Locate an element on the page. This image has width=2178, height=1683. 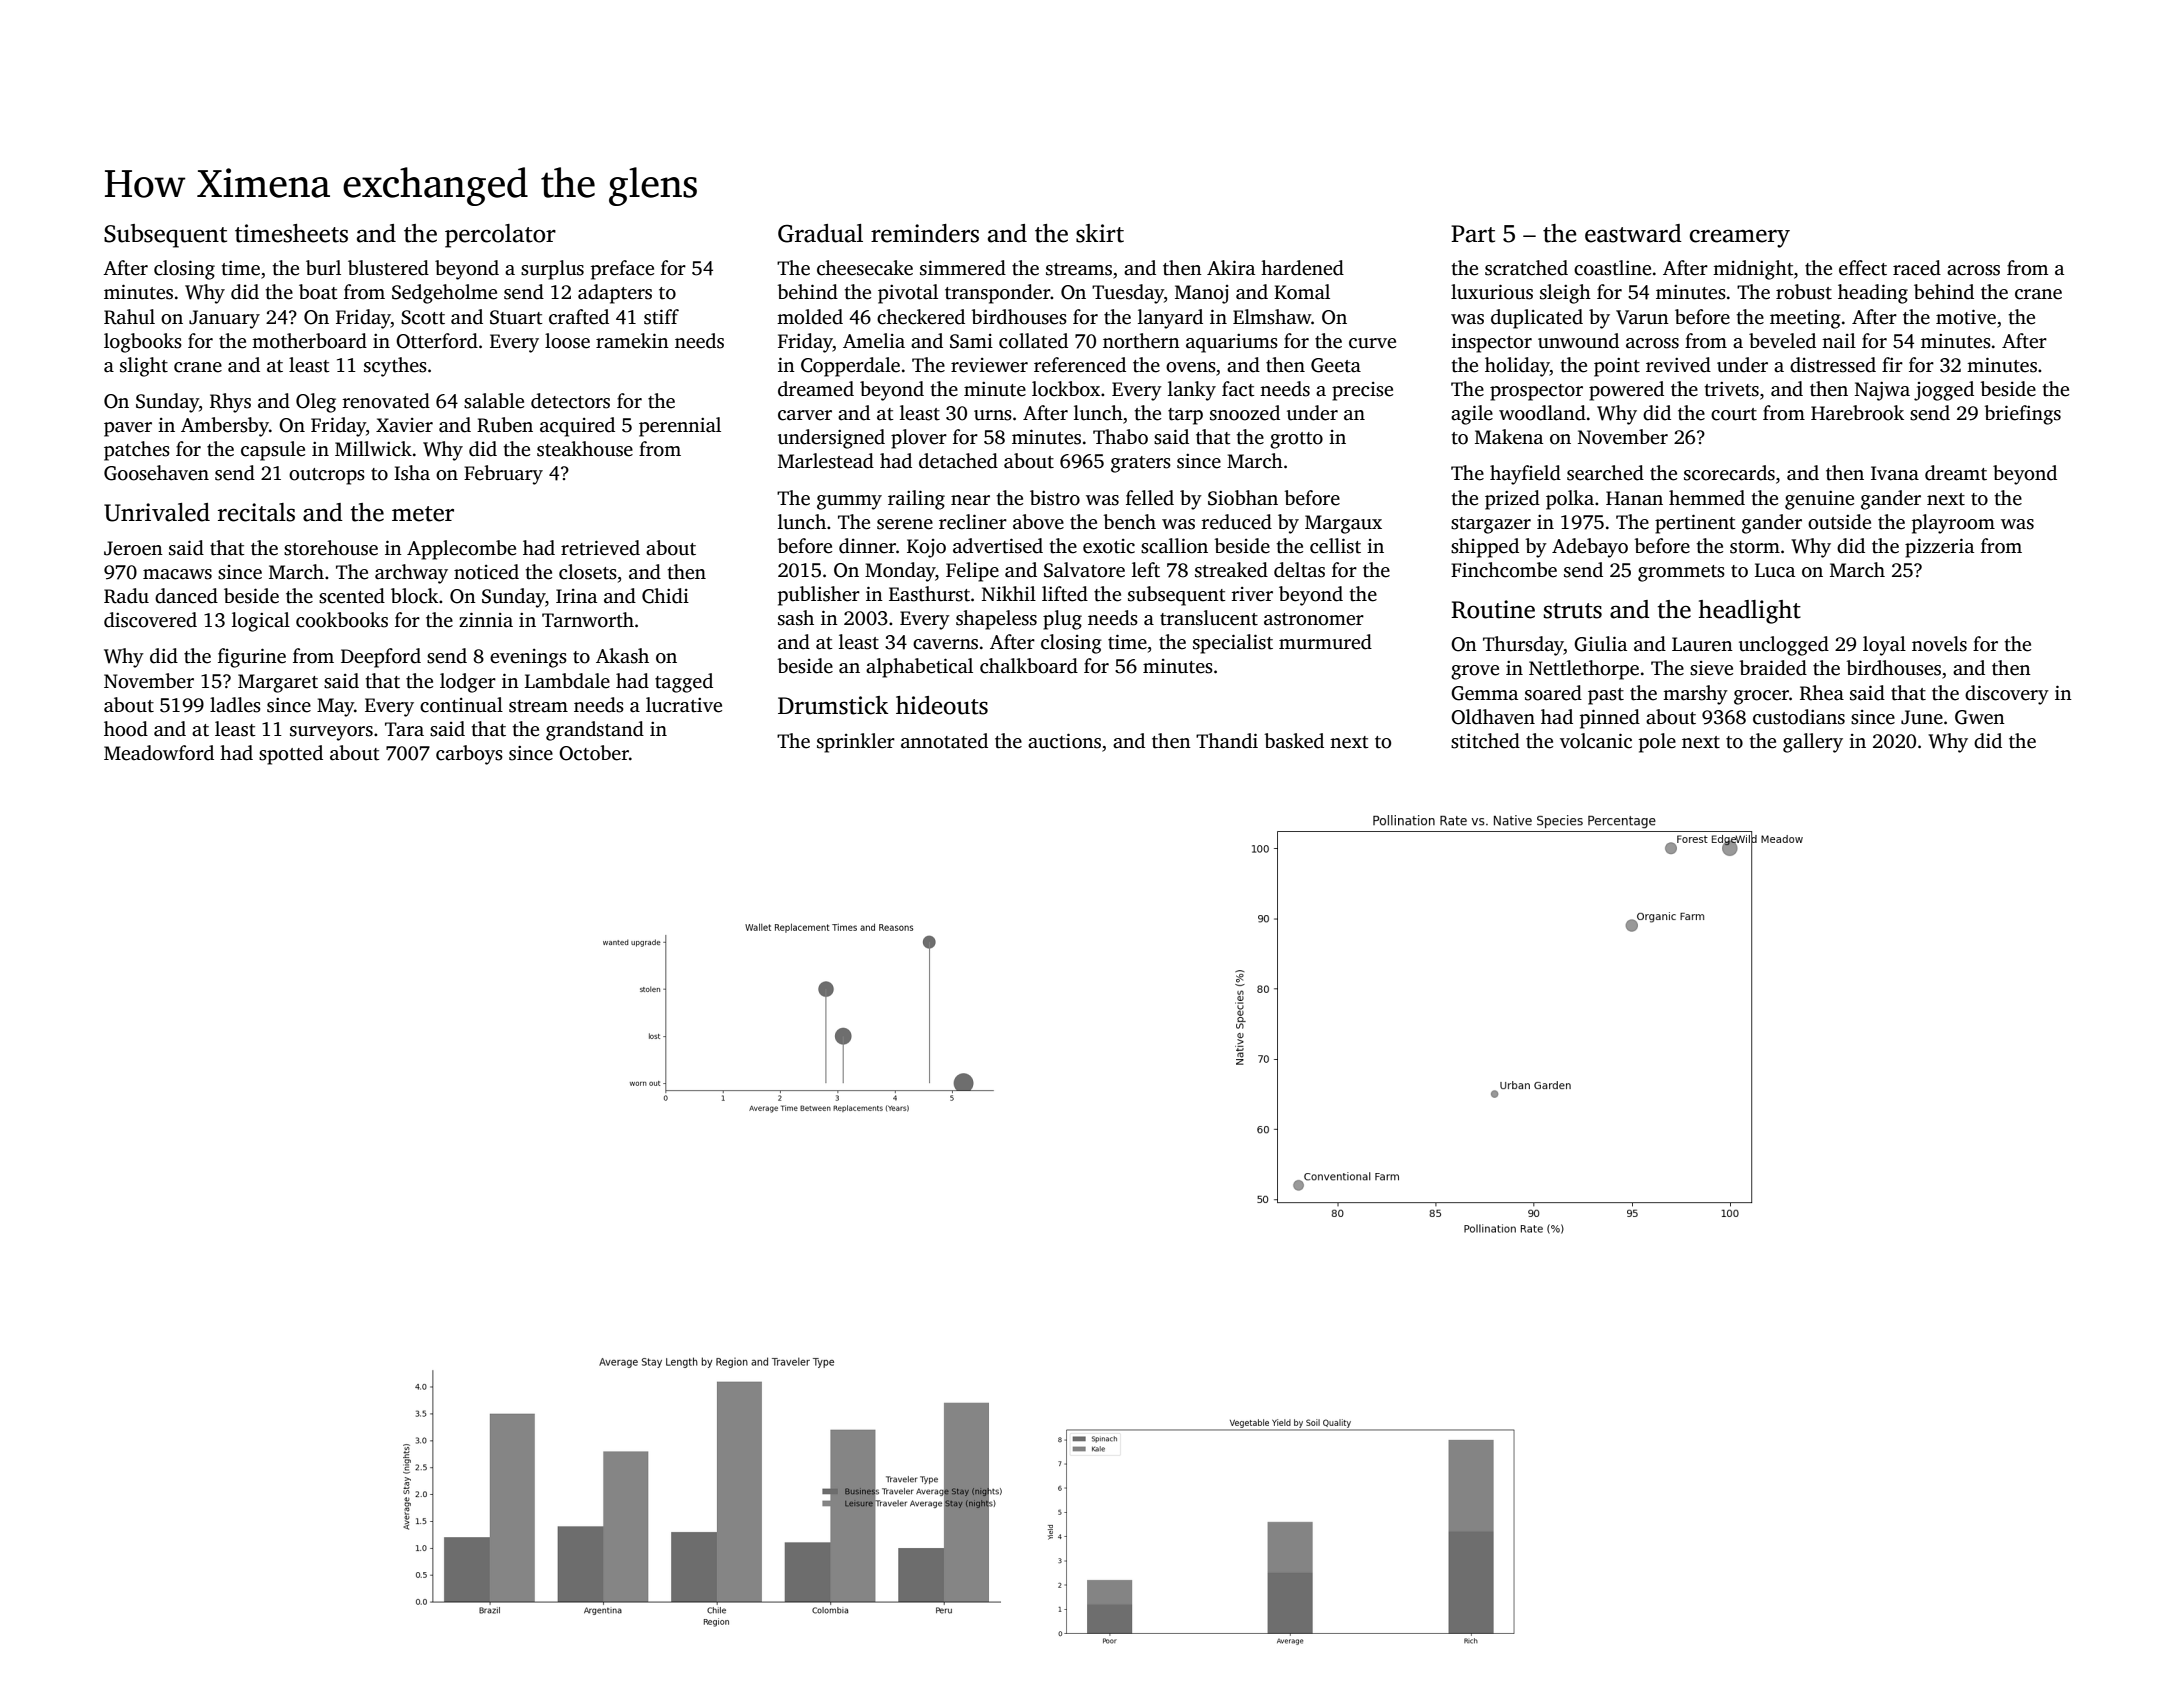
molded is located at coordinates (810, 317).
